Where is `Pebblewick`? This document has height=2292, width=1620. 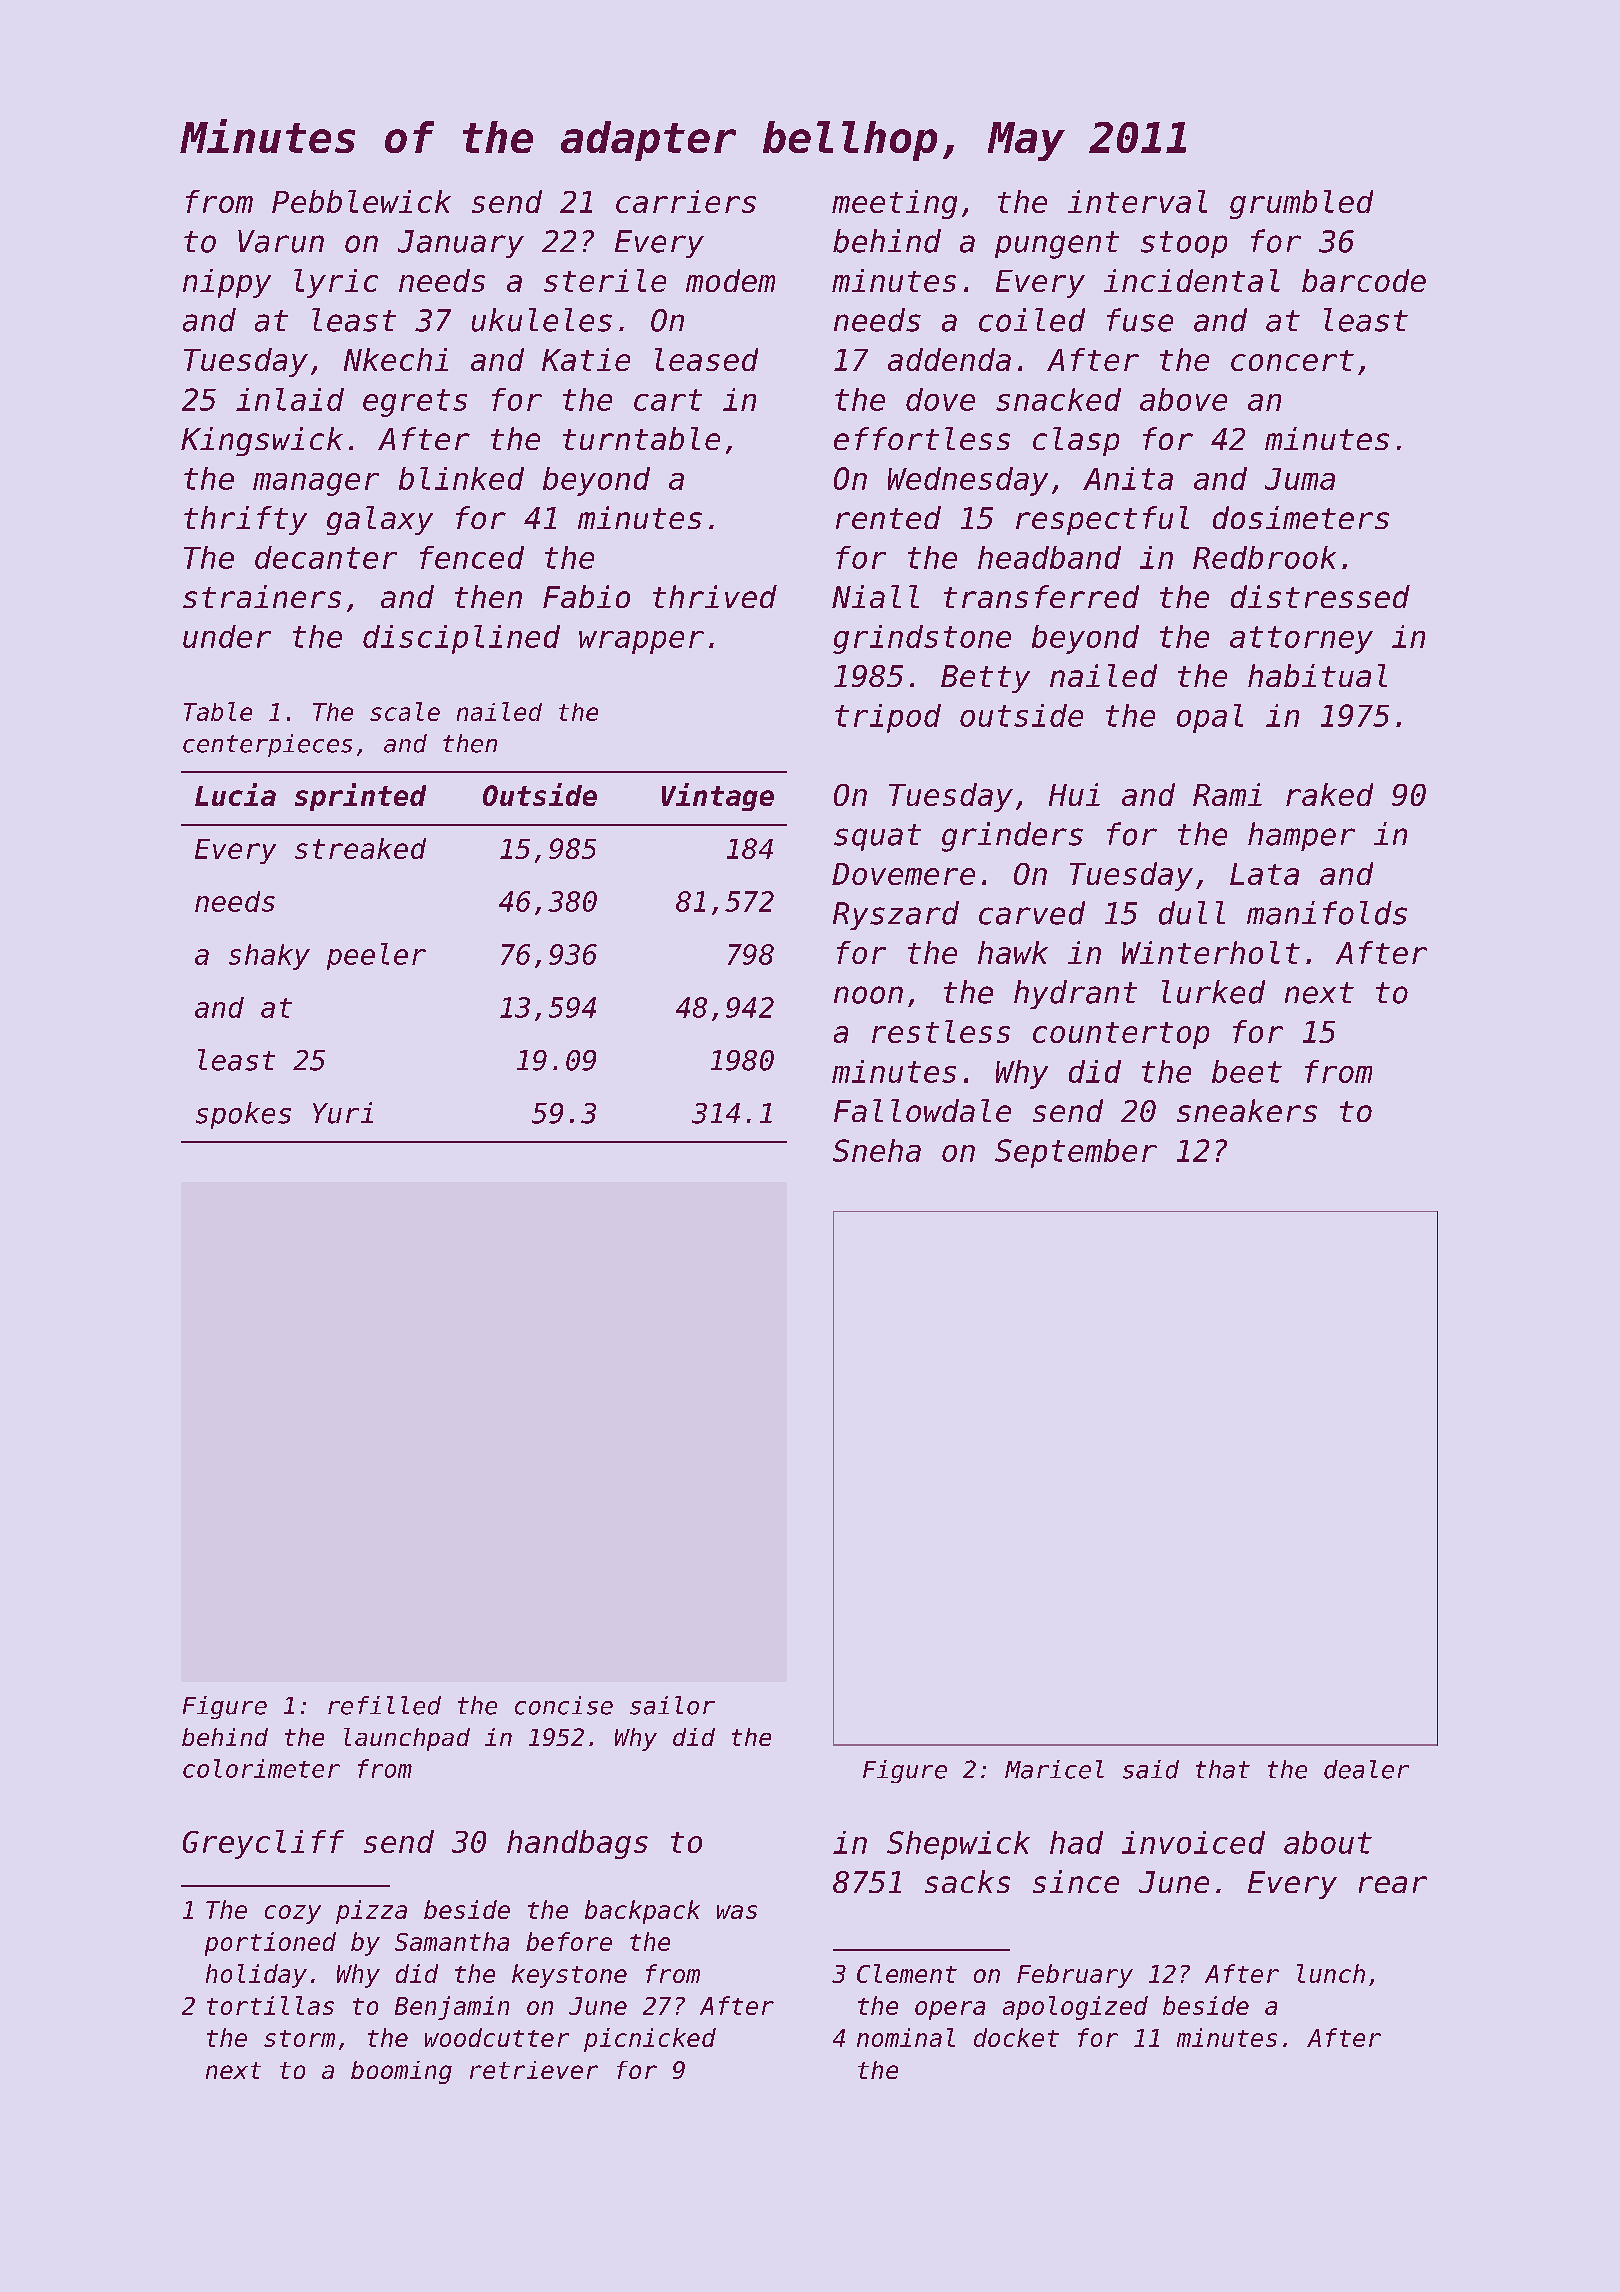
Pebblewick is located at coordinates (361, 201).
